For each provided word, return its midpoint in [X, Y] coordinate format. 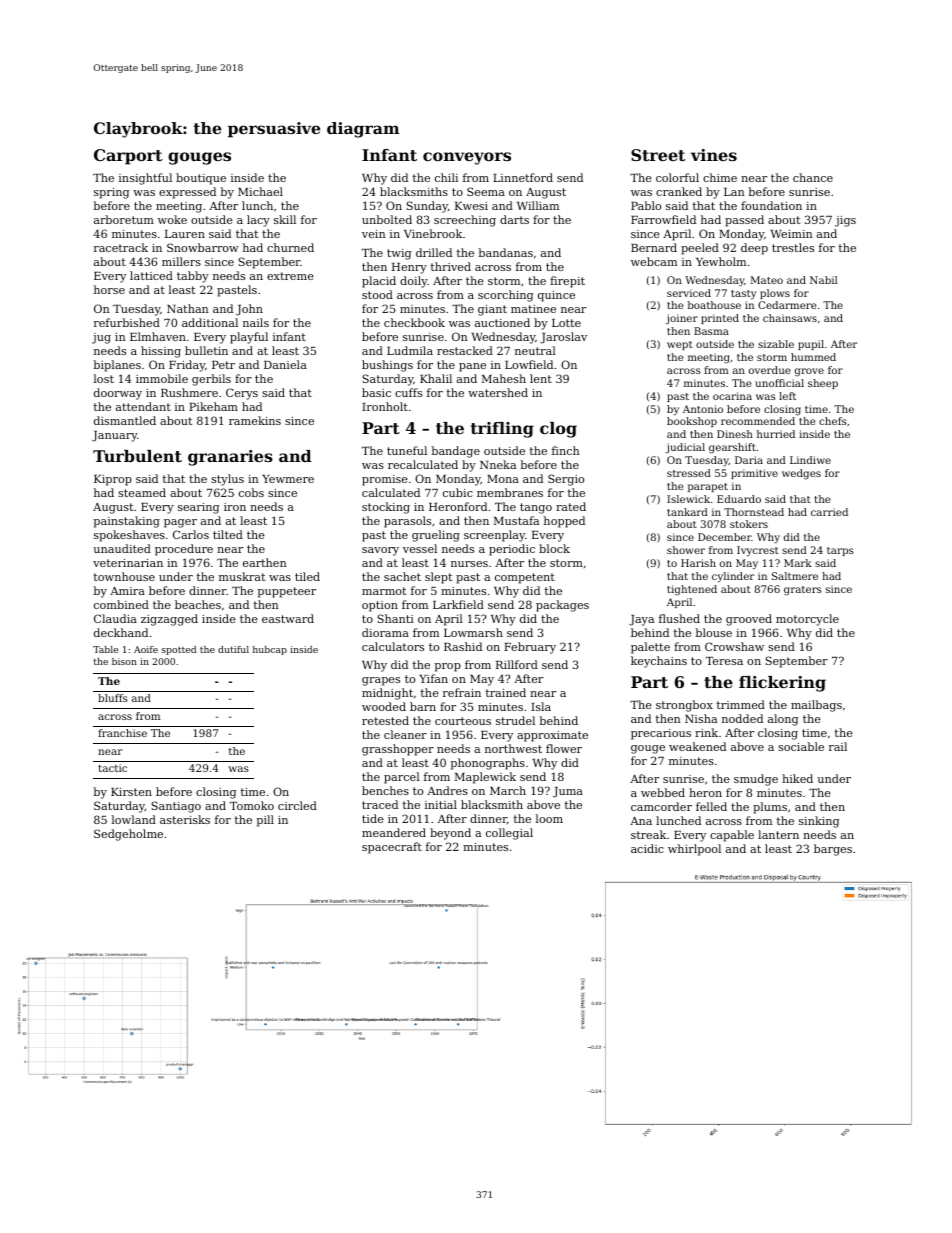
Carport [128, 157]
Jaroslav [563, 338]
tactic [112, 768]
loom [549, 818]
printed [720, 319]
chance [813, 177]
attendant [143, 406]
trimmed [741, 704]
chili [446, 177]
